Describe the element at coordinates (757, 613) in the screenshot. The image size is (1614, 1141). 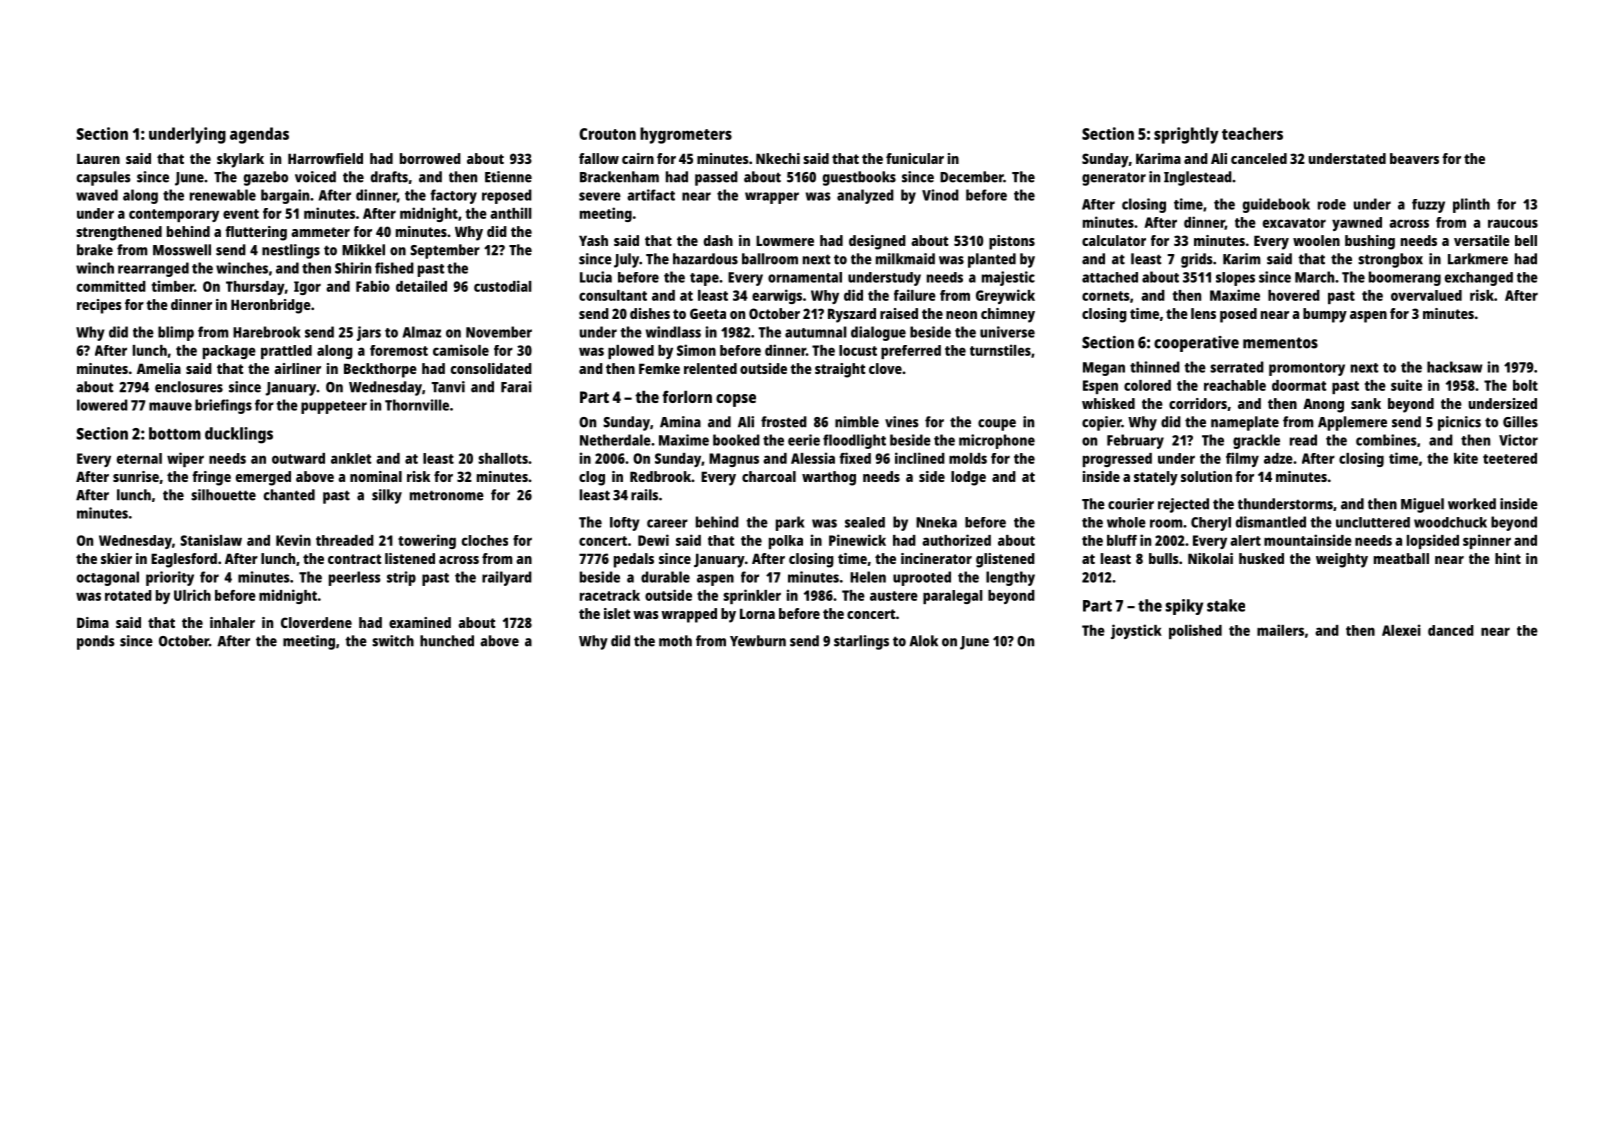
I see `Lorna` at that location.
